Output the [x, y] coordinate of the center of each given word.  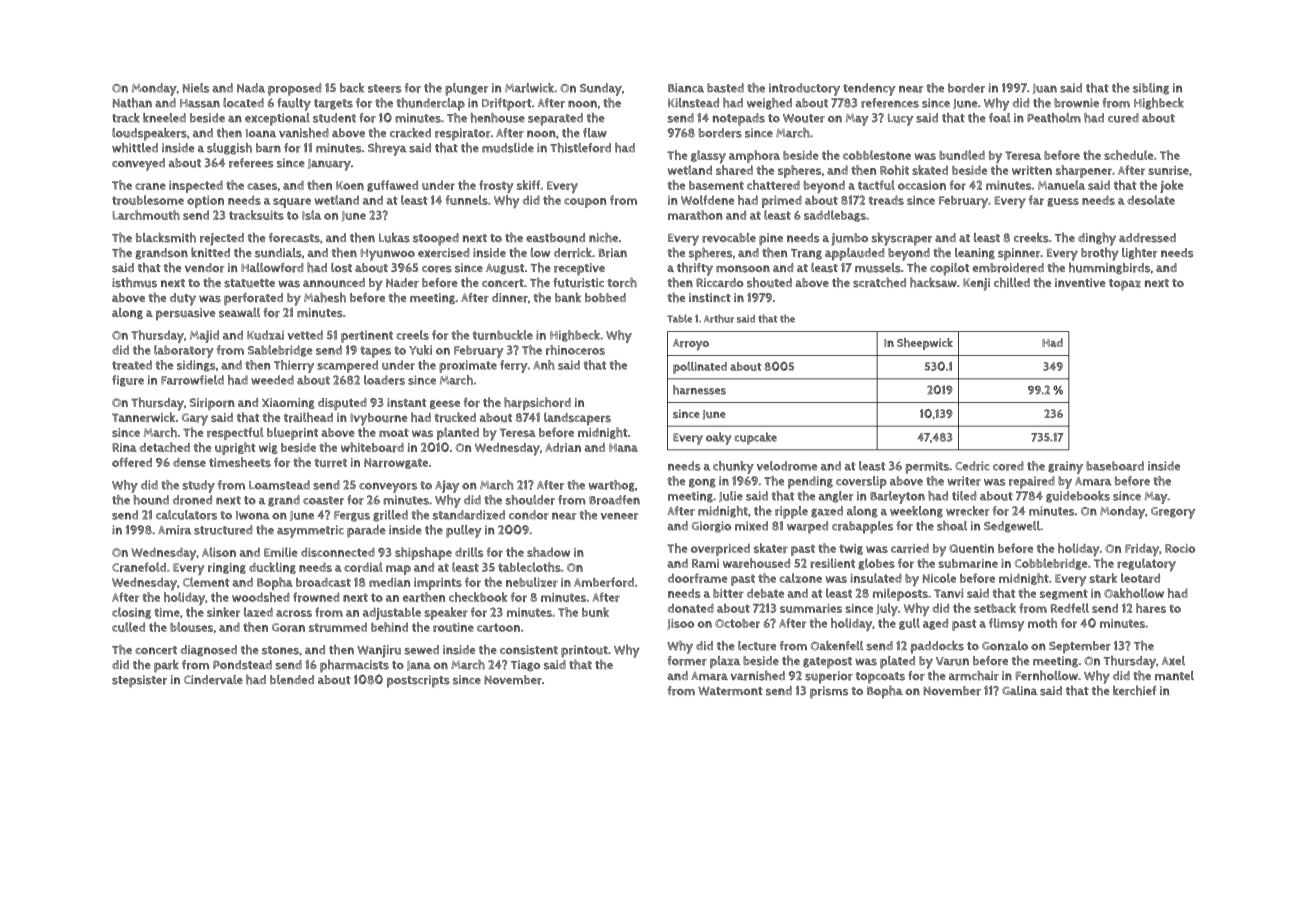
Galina [1020, 690]
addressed [1147, 238]
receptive [579, 269]
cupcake [755, 438]
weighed [769, 104]
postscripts [418, 681]
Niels [196, 88]
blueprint [292, 433]
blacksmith [166, 237]
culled [128, 627]
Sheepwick [925, 344]
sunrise [1168, 170]
